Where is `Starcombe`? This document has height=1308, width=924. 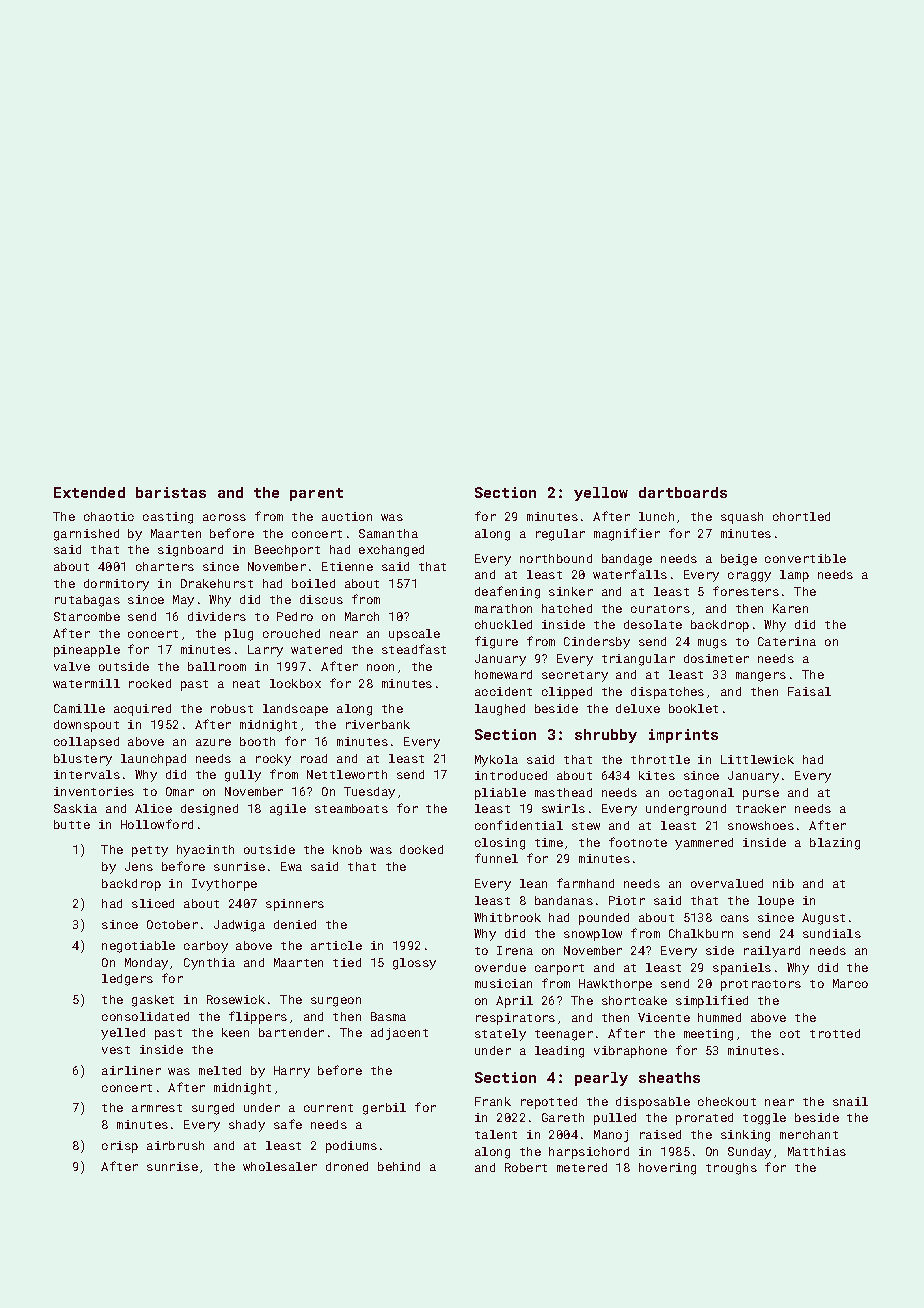 Starcombe is located at coordinates (87, 616).
